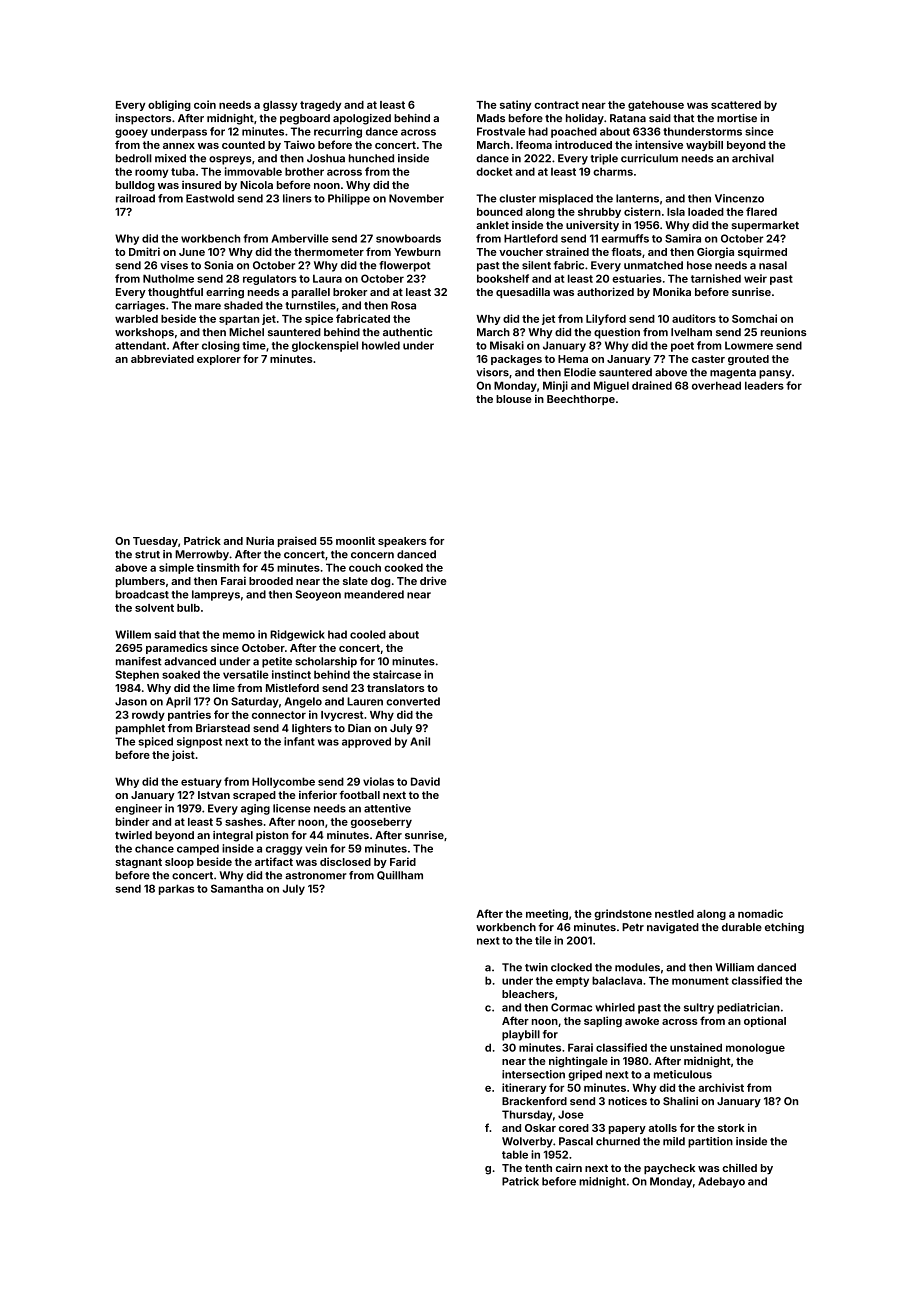  I want to click on parkas, so click(177, 889).
